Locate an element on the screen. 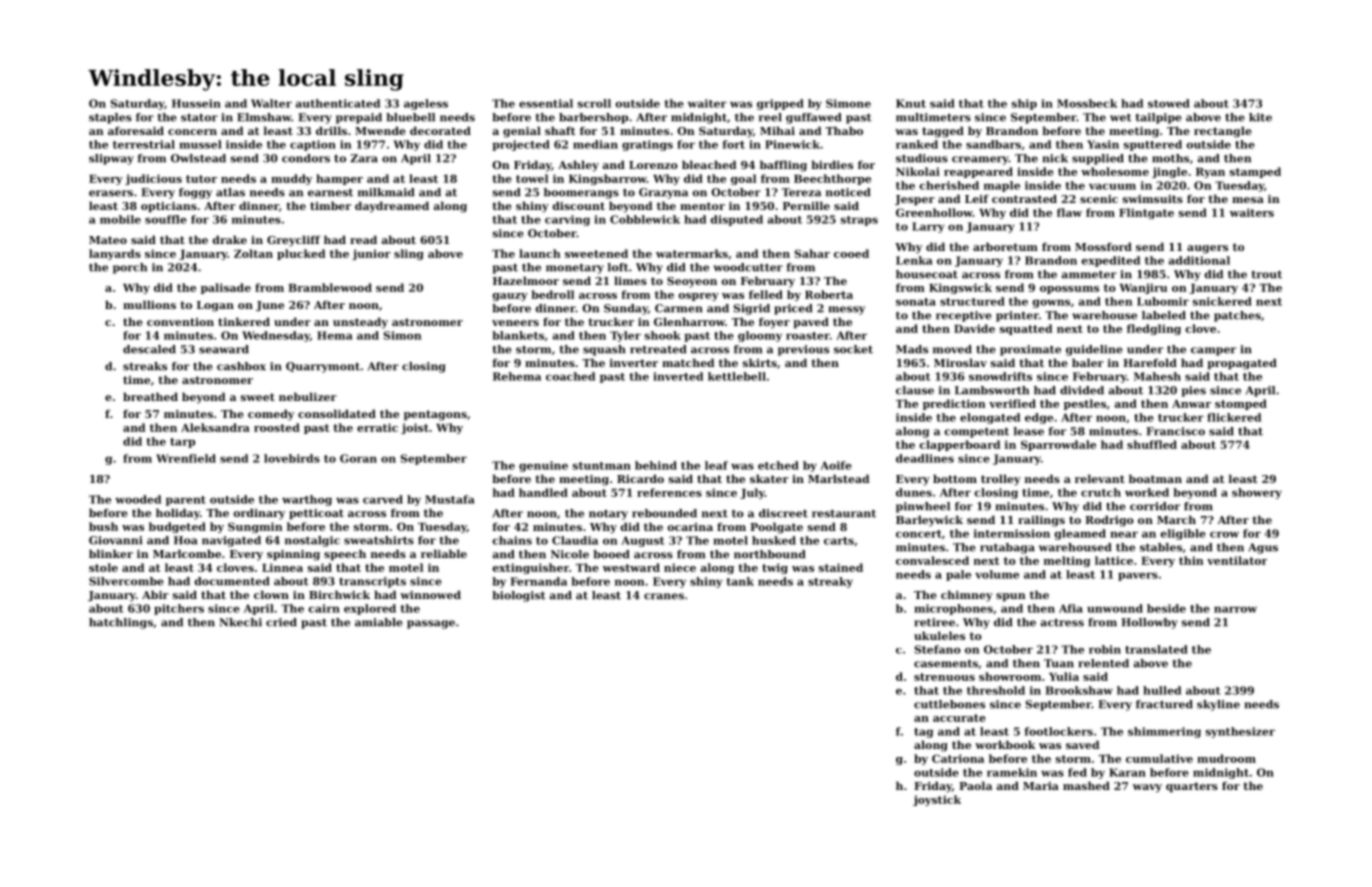 The image size is (1372, 887). cried is located at coordinates (281, 622).
